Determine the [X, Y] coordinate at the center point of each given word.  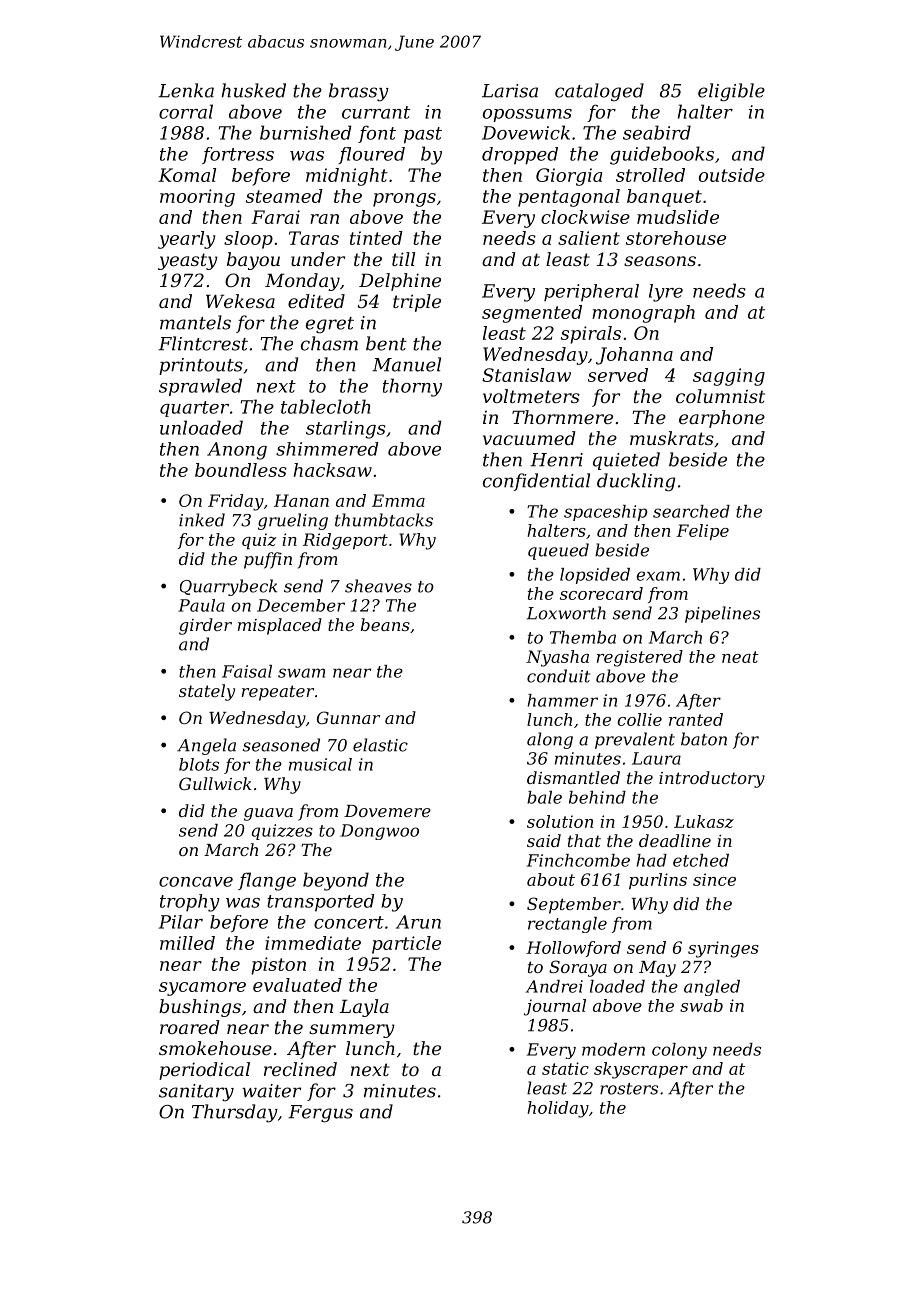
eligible [731, 92]
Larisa [510, 91]
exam [658, 576]
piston [278, 966]
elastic [380, 745]
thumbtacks [384, 520]
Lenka [186, 90]
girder [205, 626]
